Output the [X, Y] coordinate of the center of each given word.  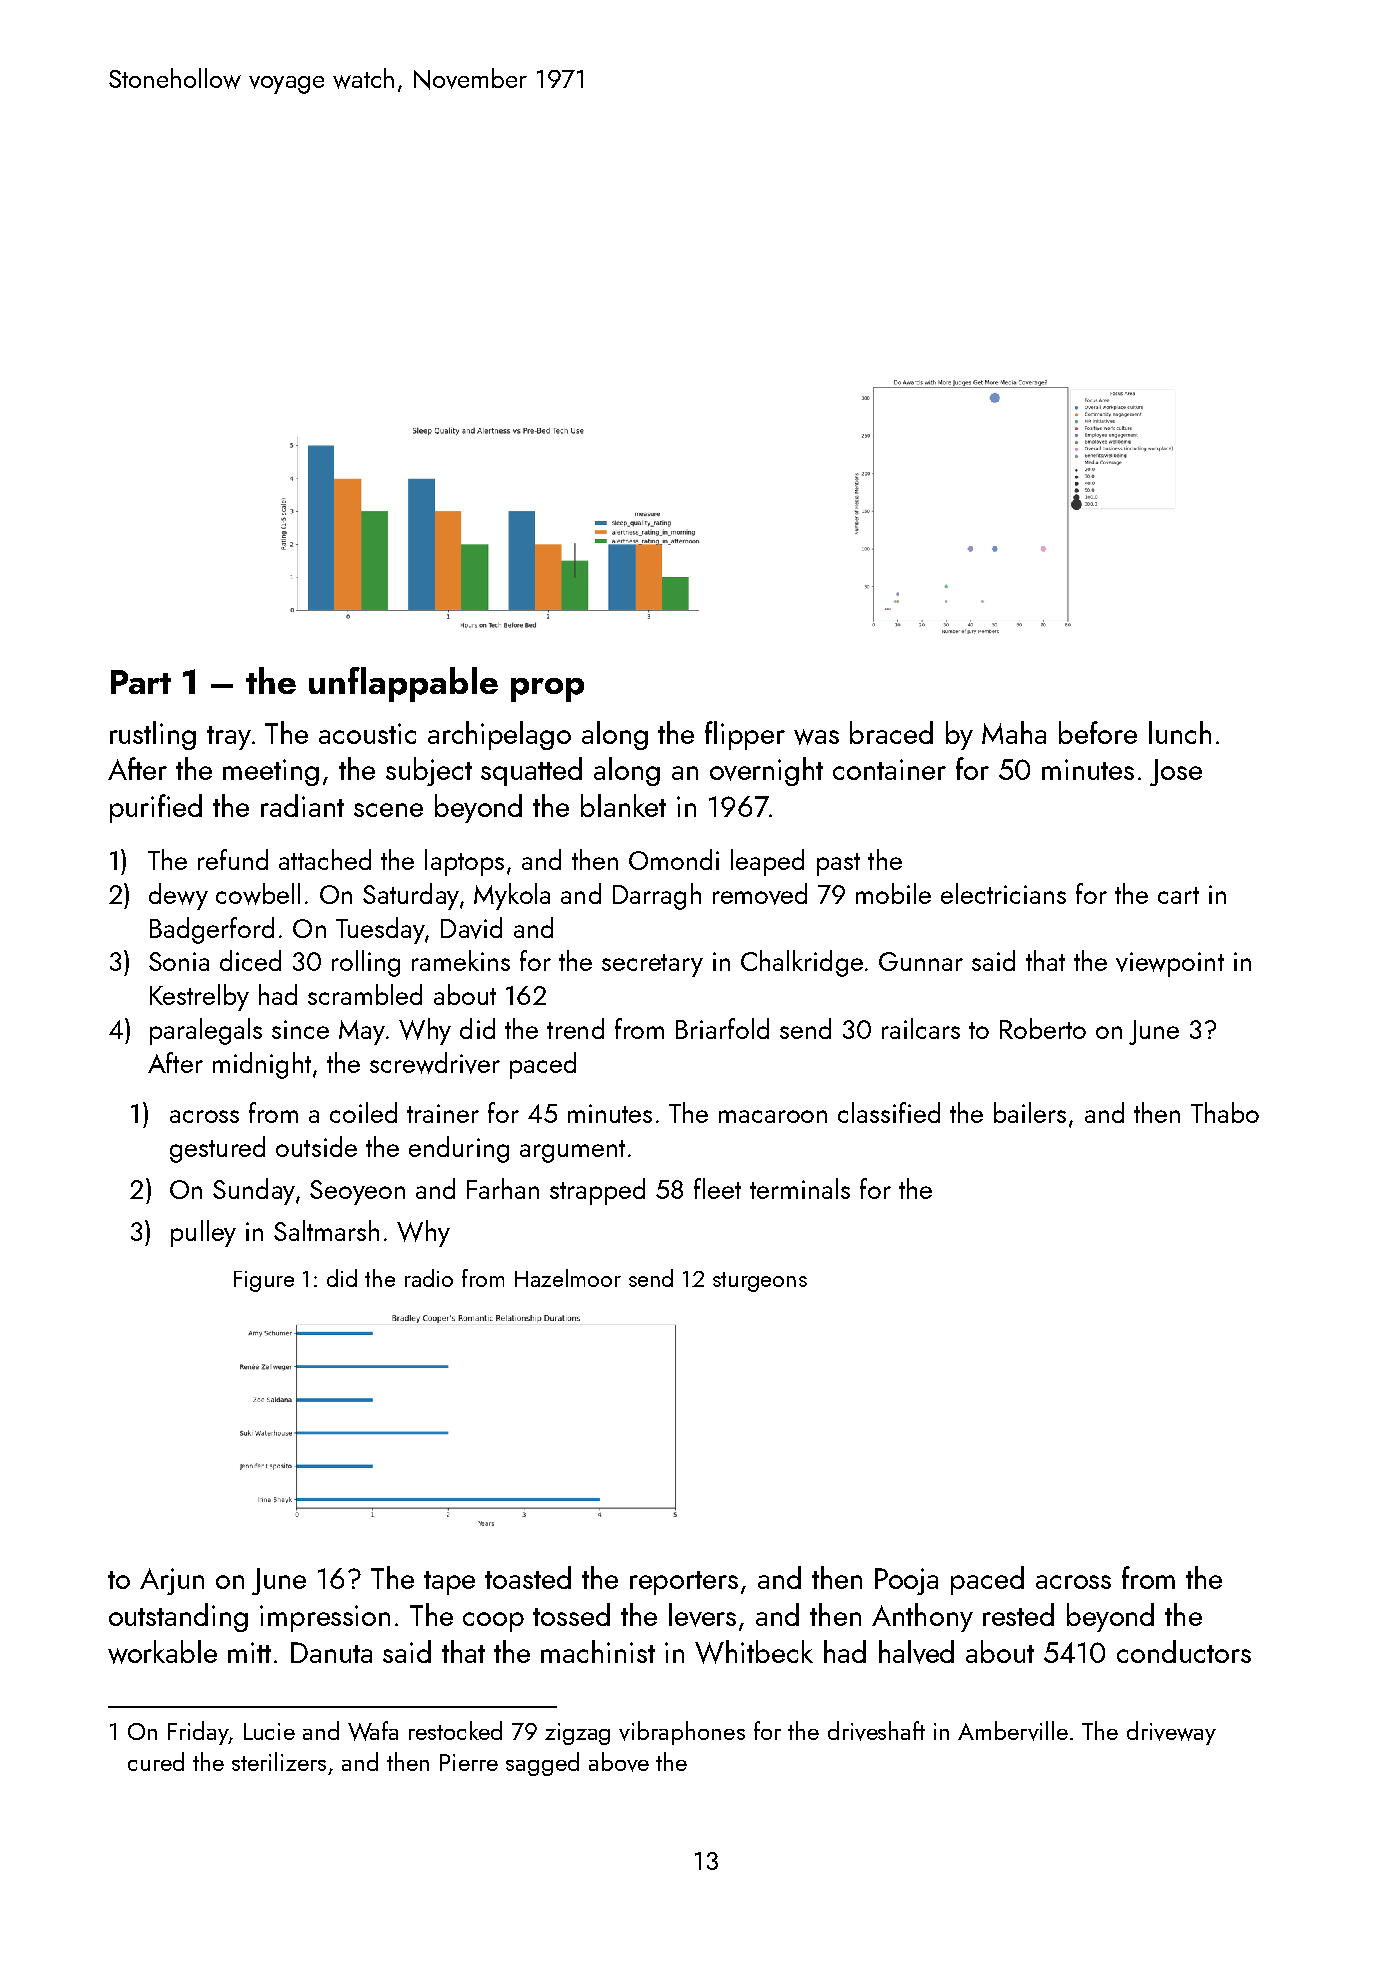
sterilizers [279, 1761]
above [619, 1762]
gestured [217, 1149]
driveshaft [876, 1731]
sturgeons [760, 1282]
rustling [153, 735]
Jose [1176, 772]
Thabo [1225, 1112]
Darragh [657, 896]
